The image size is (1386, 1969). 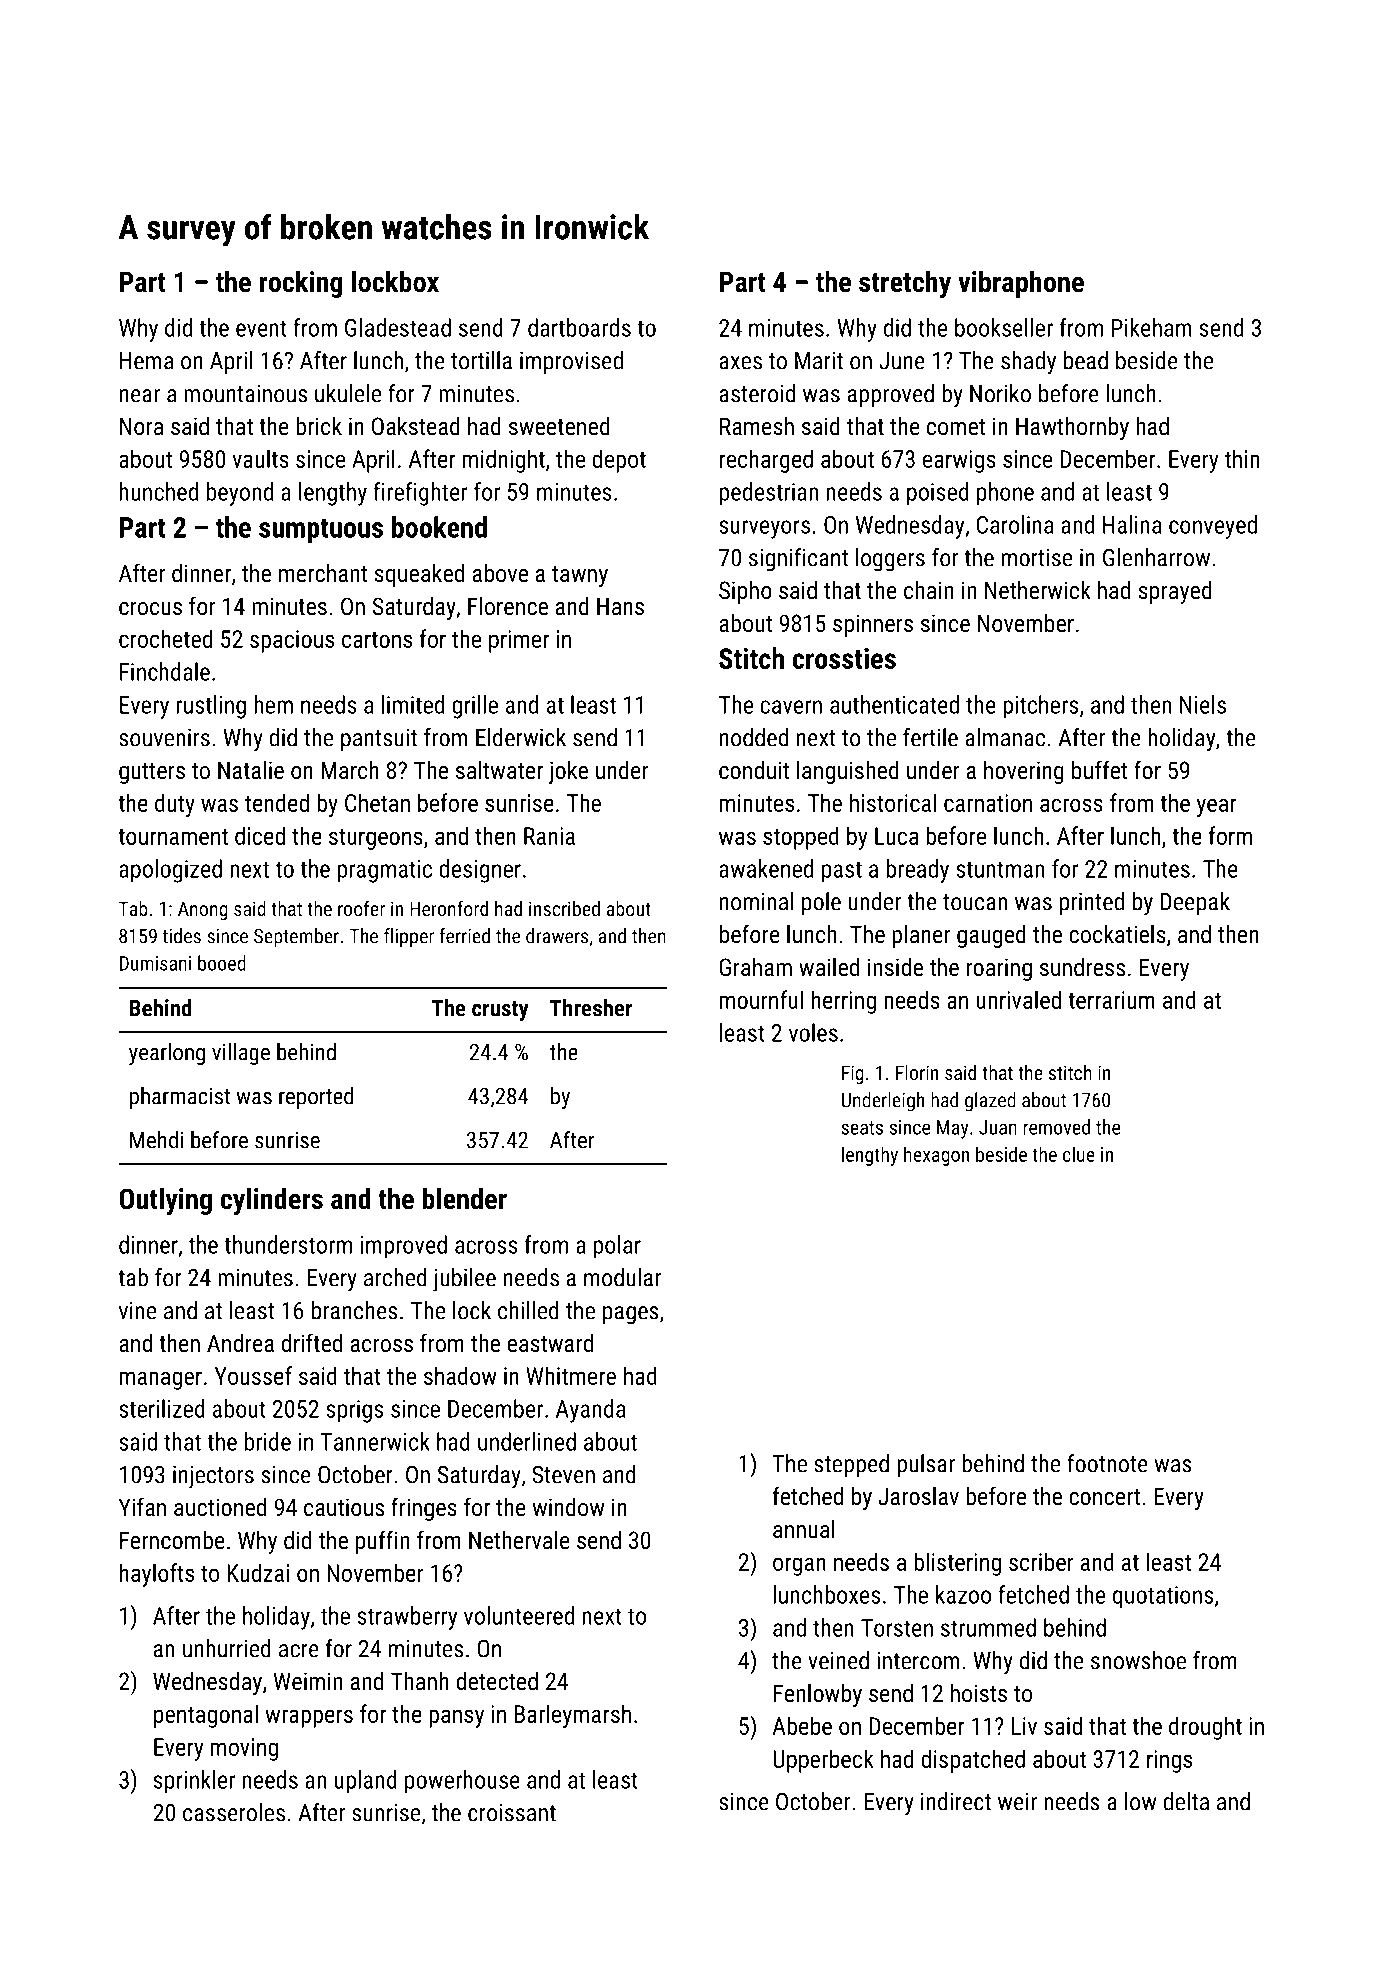 I want to click on joke, so click(x=568, y=772).
